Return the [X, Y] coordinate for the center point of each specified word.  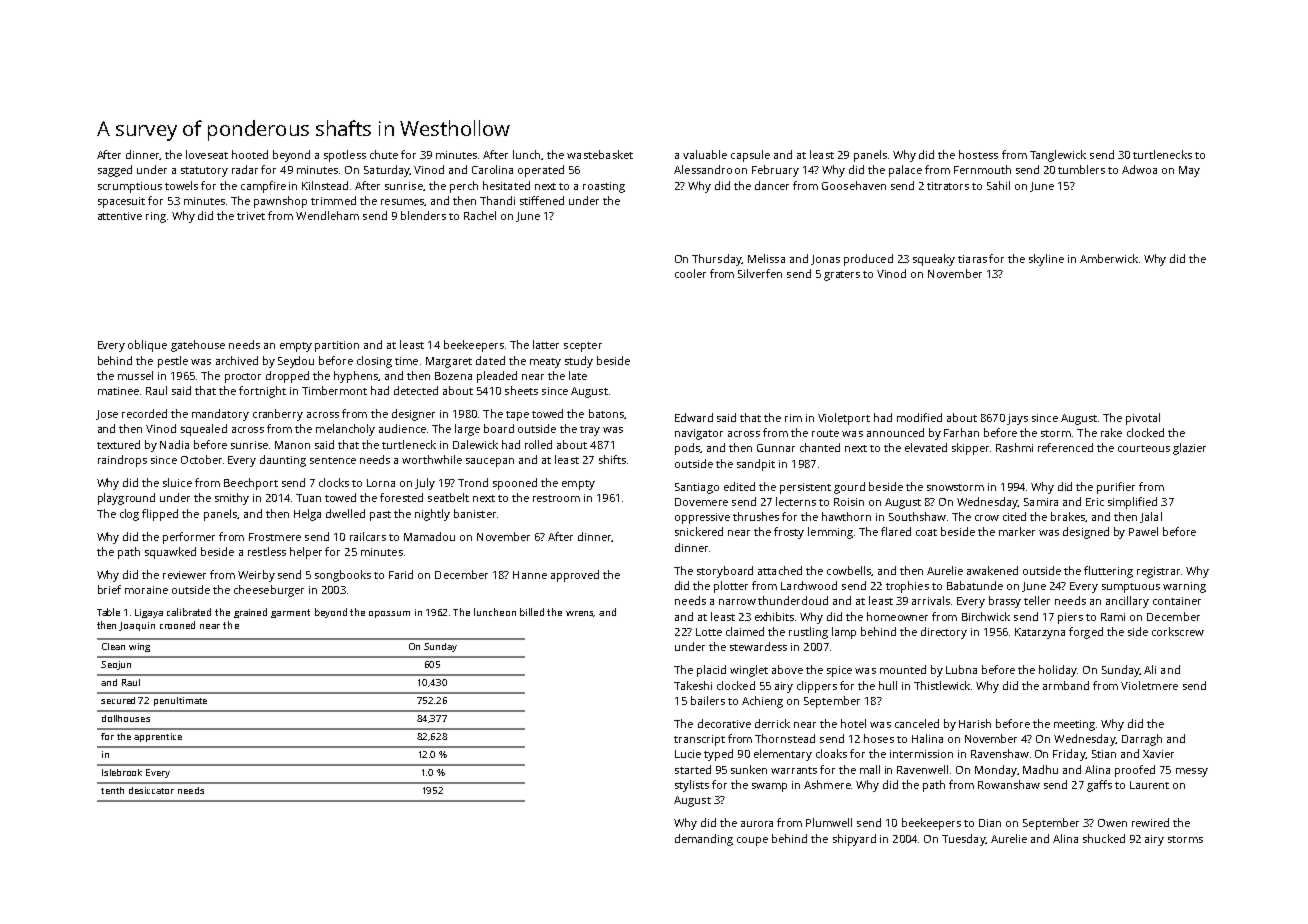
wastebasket [600, 154]
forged [1086, 633]
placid [711, 671]
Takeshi [693, 685]
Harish [975, 723]
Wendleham [327, 215]
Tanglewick [1058, 156]
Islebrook [122, 772]
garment [290, 613]
